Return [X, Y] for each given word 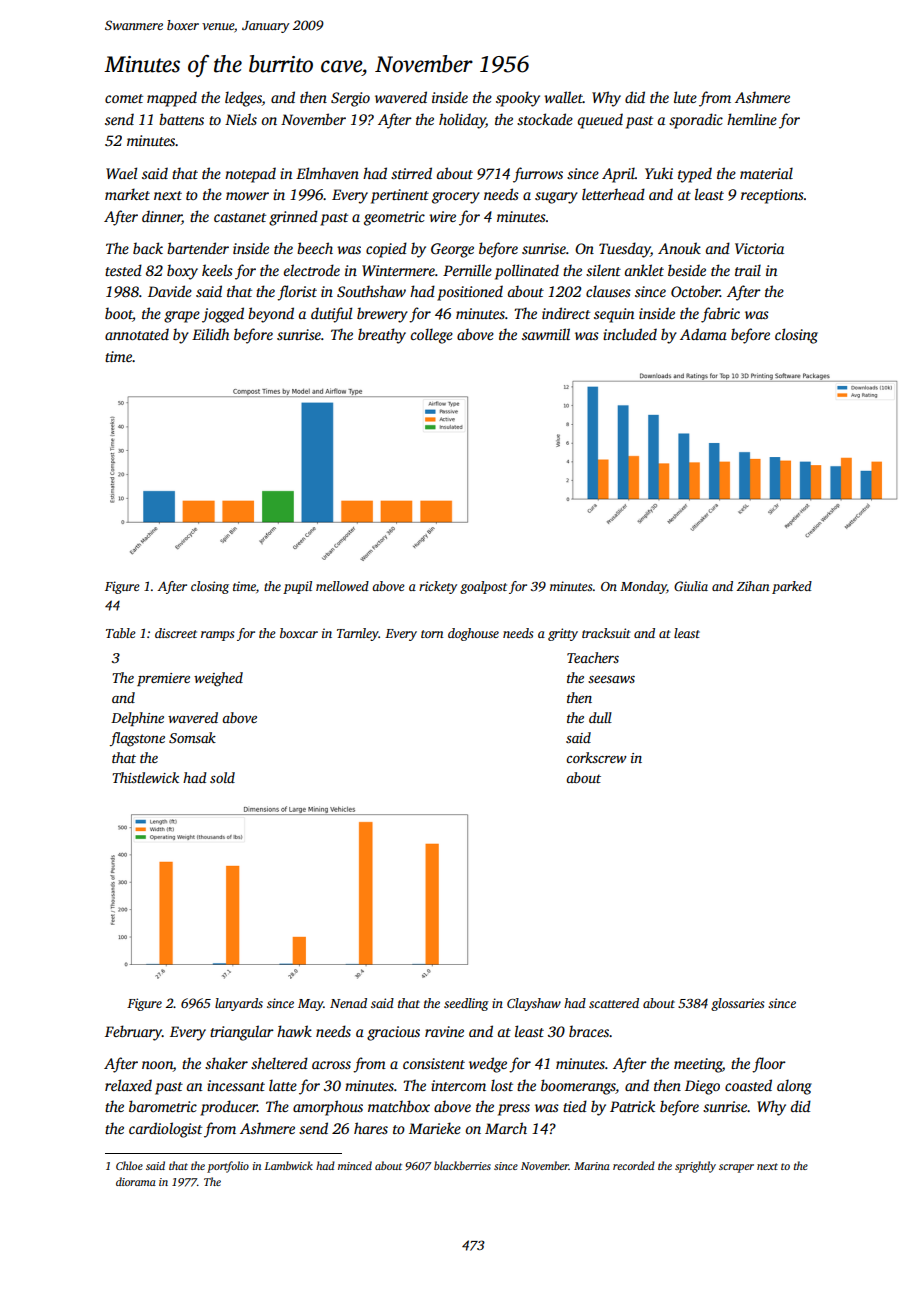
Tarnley [358, 634]
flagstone [137, 739]
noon [157, 1066]
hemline [752, 119]
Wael [121, 173]
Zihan [753, 586]
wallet [563, 97]
